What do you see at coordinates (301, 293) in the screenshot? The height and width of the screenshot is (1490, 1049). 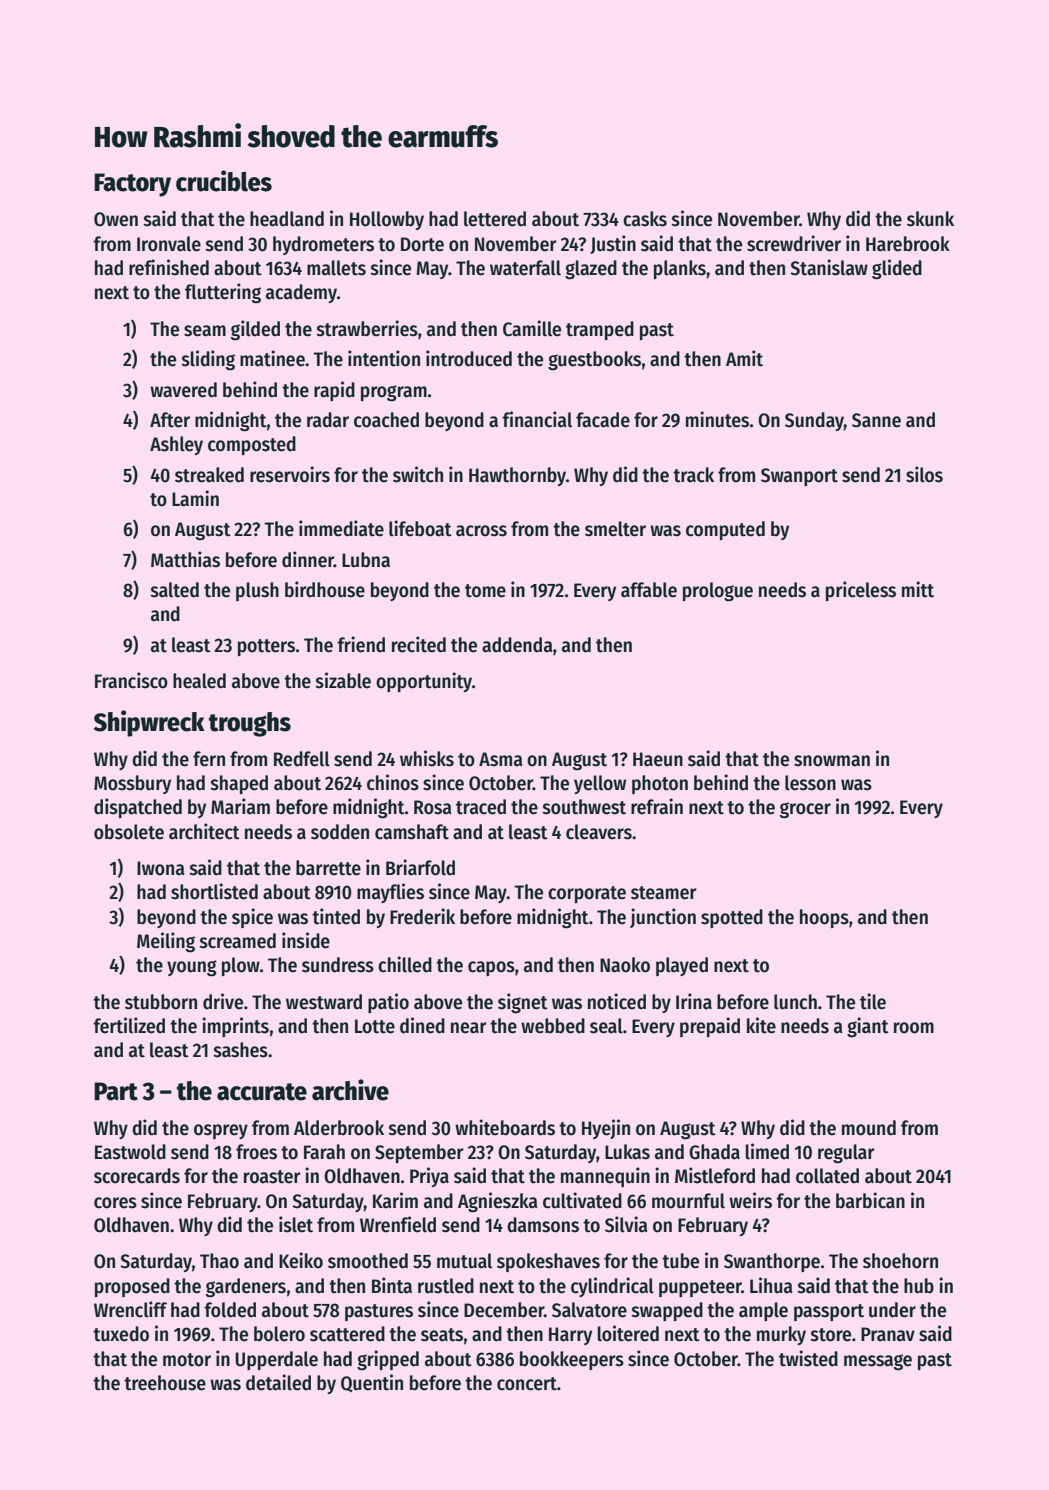 I see `academy` at bounding box center [301, 293].
